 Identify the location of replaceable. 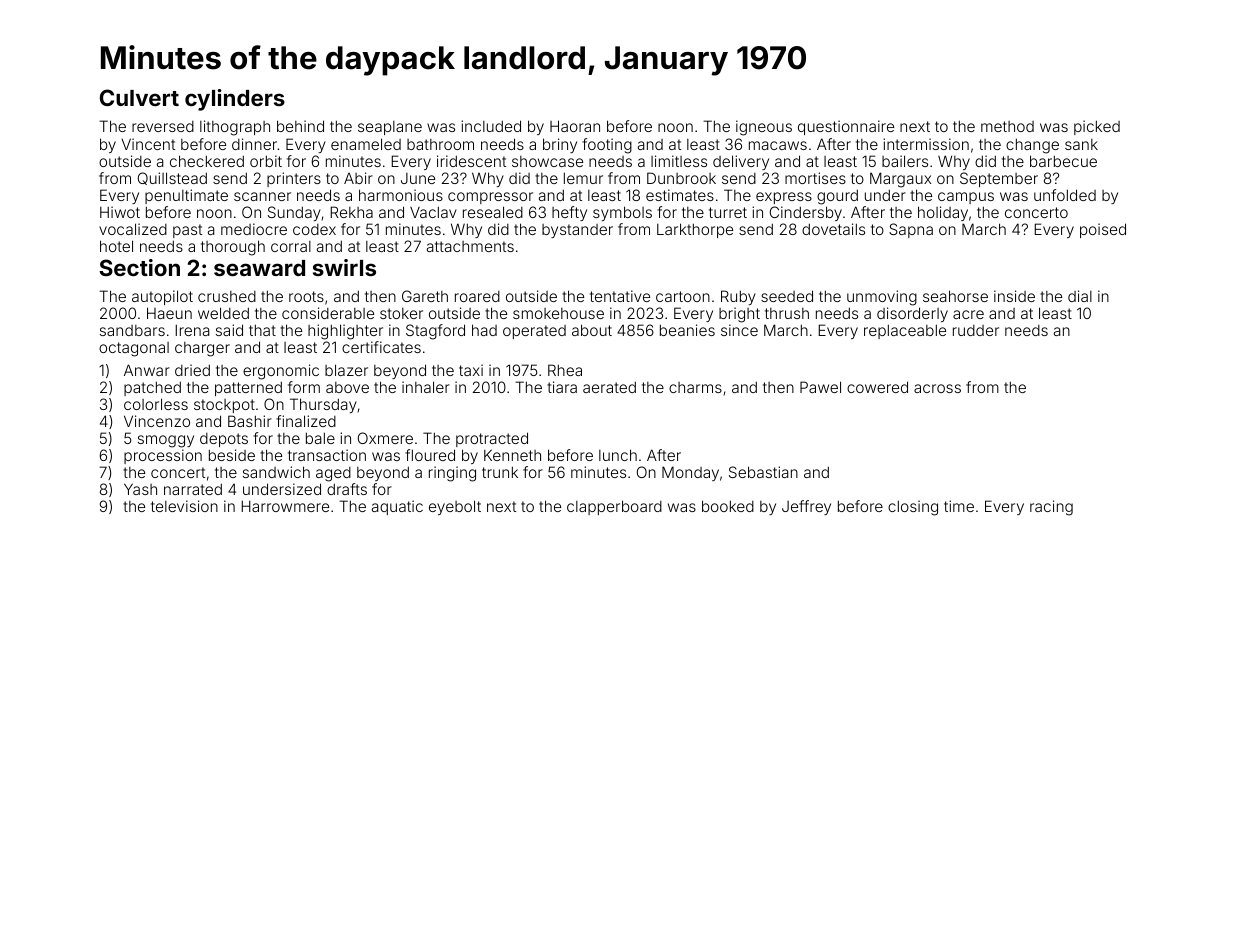
(905, 331).
